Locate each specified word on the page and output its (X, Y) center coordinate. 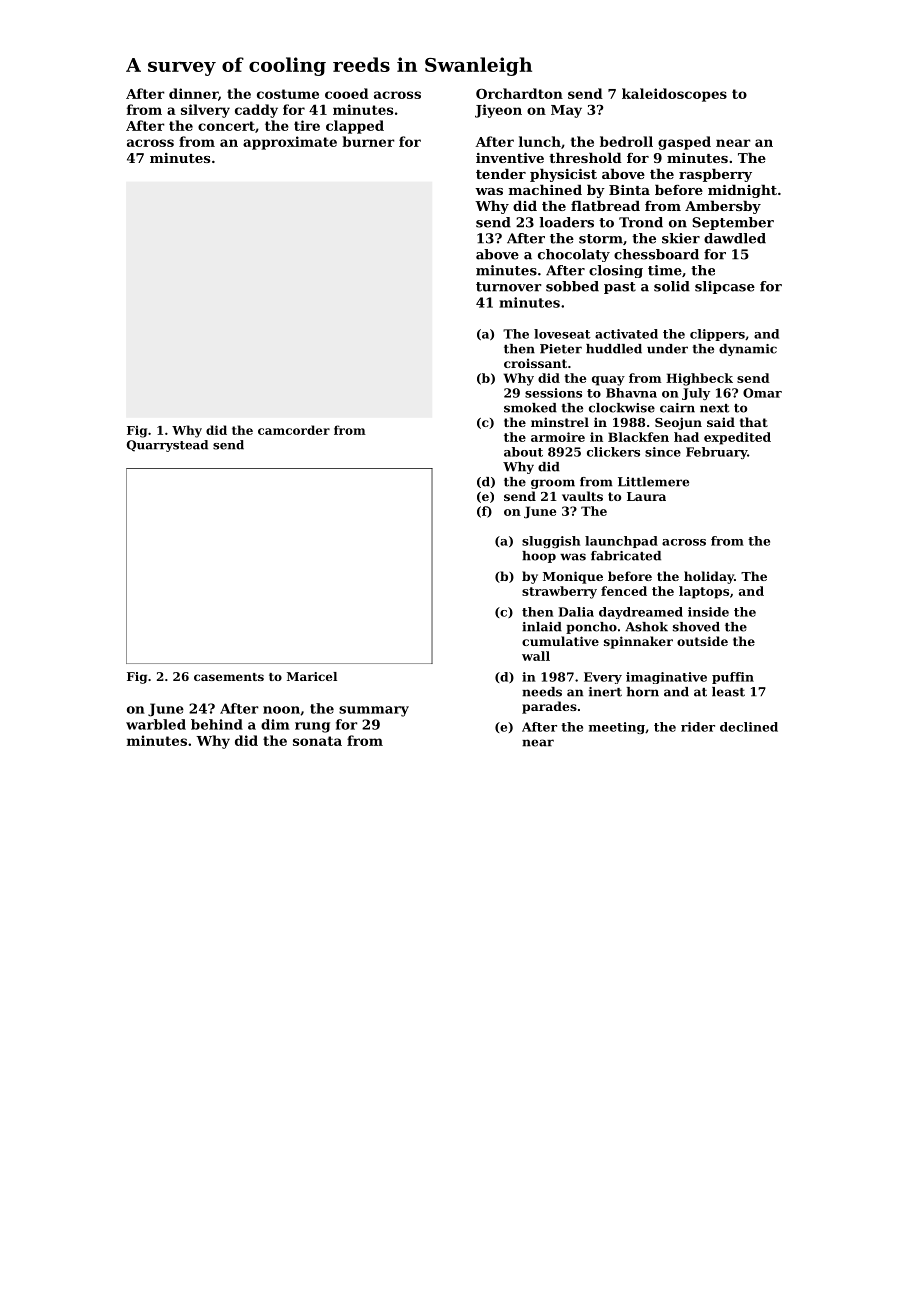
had (686, 437)
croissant (535, 363)
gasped (684, 143)
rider (698, 727)
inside (708, 612)
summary (374, 711)
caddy (256, 111)
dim (275, 724)
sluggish (551, 542)
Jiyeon (498, 111)
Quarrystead (167, 446)
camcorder (294, 430)
